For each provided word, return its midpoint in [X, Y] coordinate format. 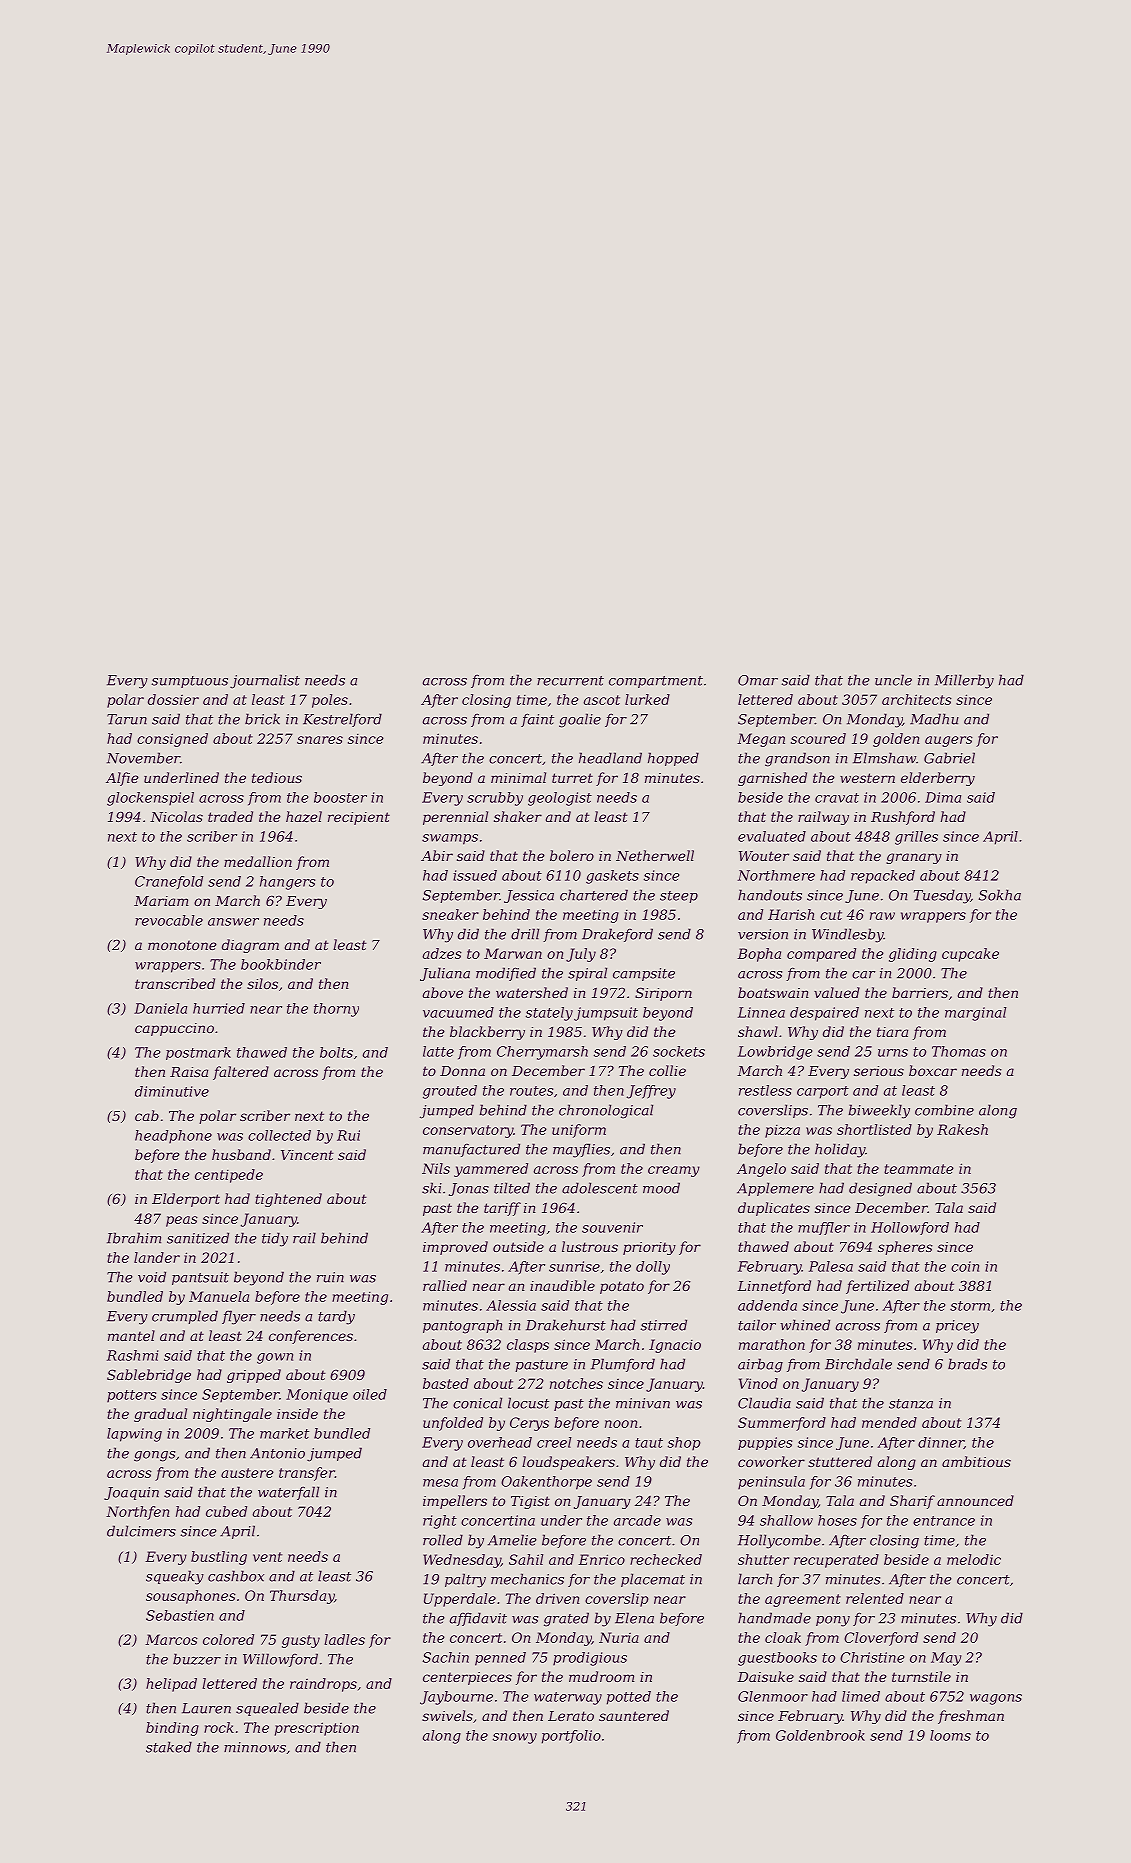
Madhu [934, 719]
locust [528, 1403]
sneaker [450, 914]
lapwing [134, 1435]
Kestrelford [342, 720]
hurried [219, 1008]
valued [837, 992]
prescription [317, 1729]
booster [340, 797]
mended [889, 1422]
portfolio [571, 1737]
